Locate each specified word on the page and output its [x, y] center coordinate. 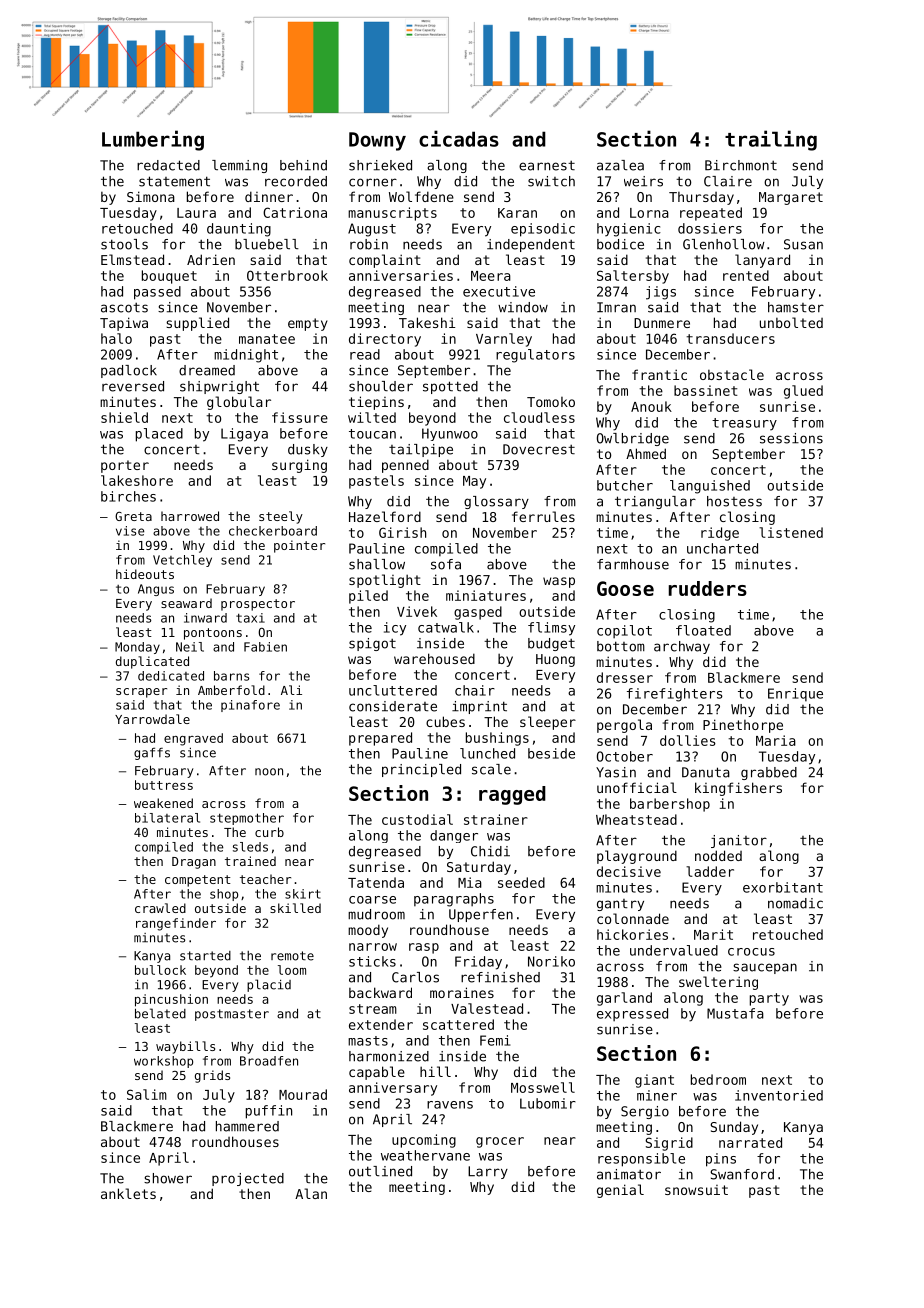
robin [369, 244]
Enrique [795, 695]
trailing [771, 140]
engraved [193, 739]
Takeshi [427, 322]
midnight [246, 356]
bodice [620, 244]
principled [421, 770]
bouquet [169, 277]
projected [248, 1179]
